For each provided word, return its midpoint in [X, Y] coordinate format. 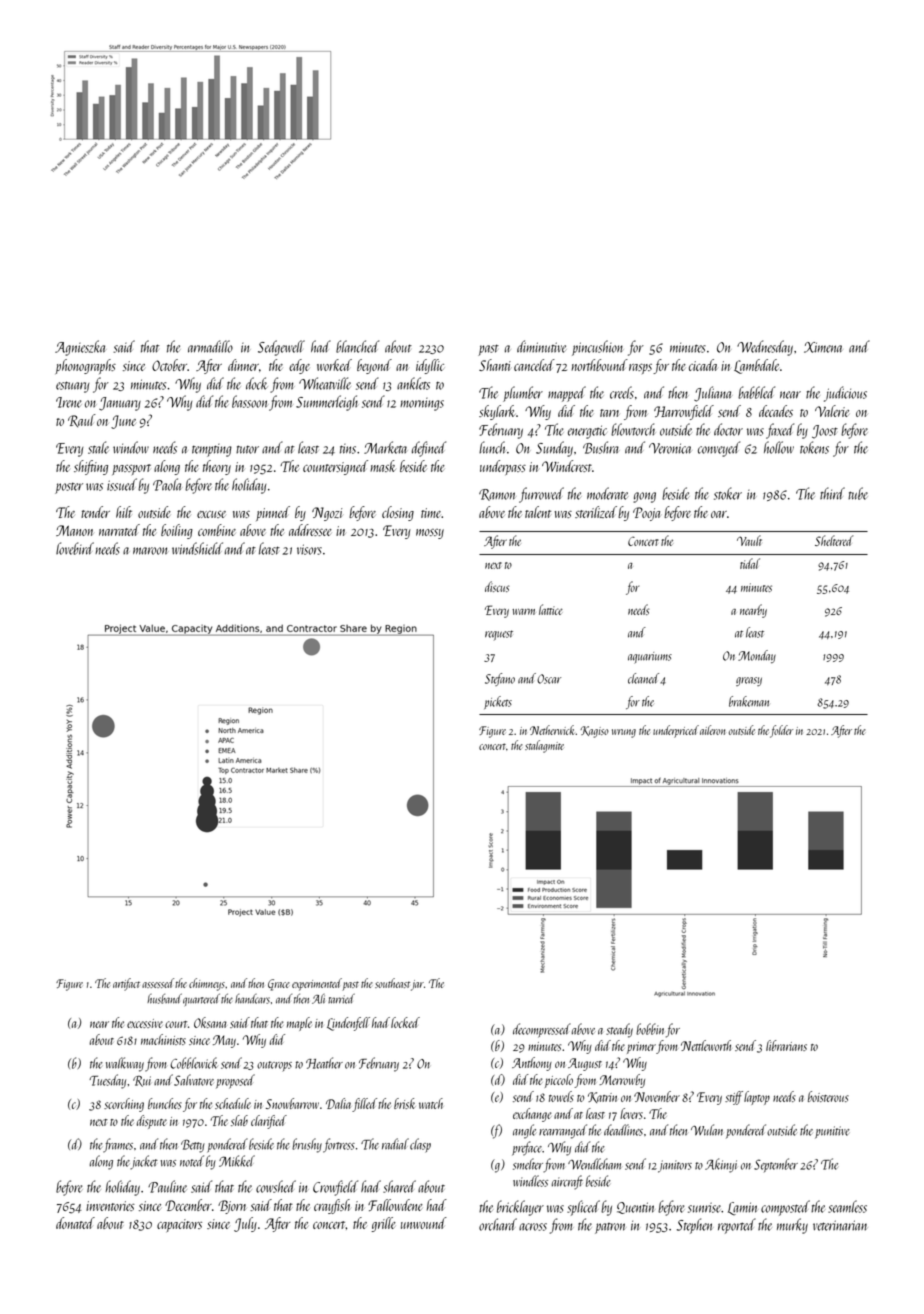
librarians [786, 1045]
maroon [150, 551]
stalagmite [544, 746]
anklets [413, 383]
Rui [142, 1081]
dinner [243, 365]
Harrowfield [684, 412]
